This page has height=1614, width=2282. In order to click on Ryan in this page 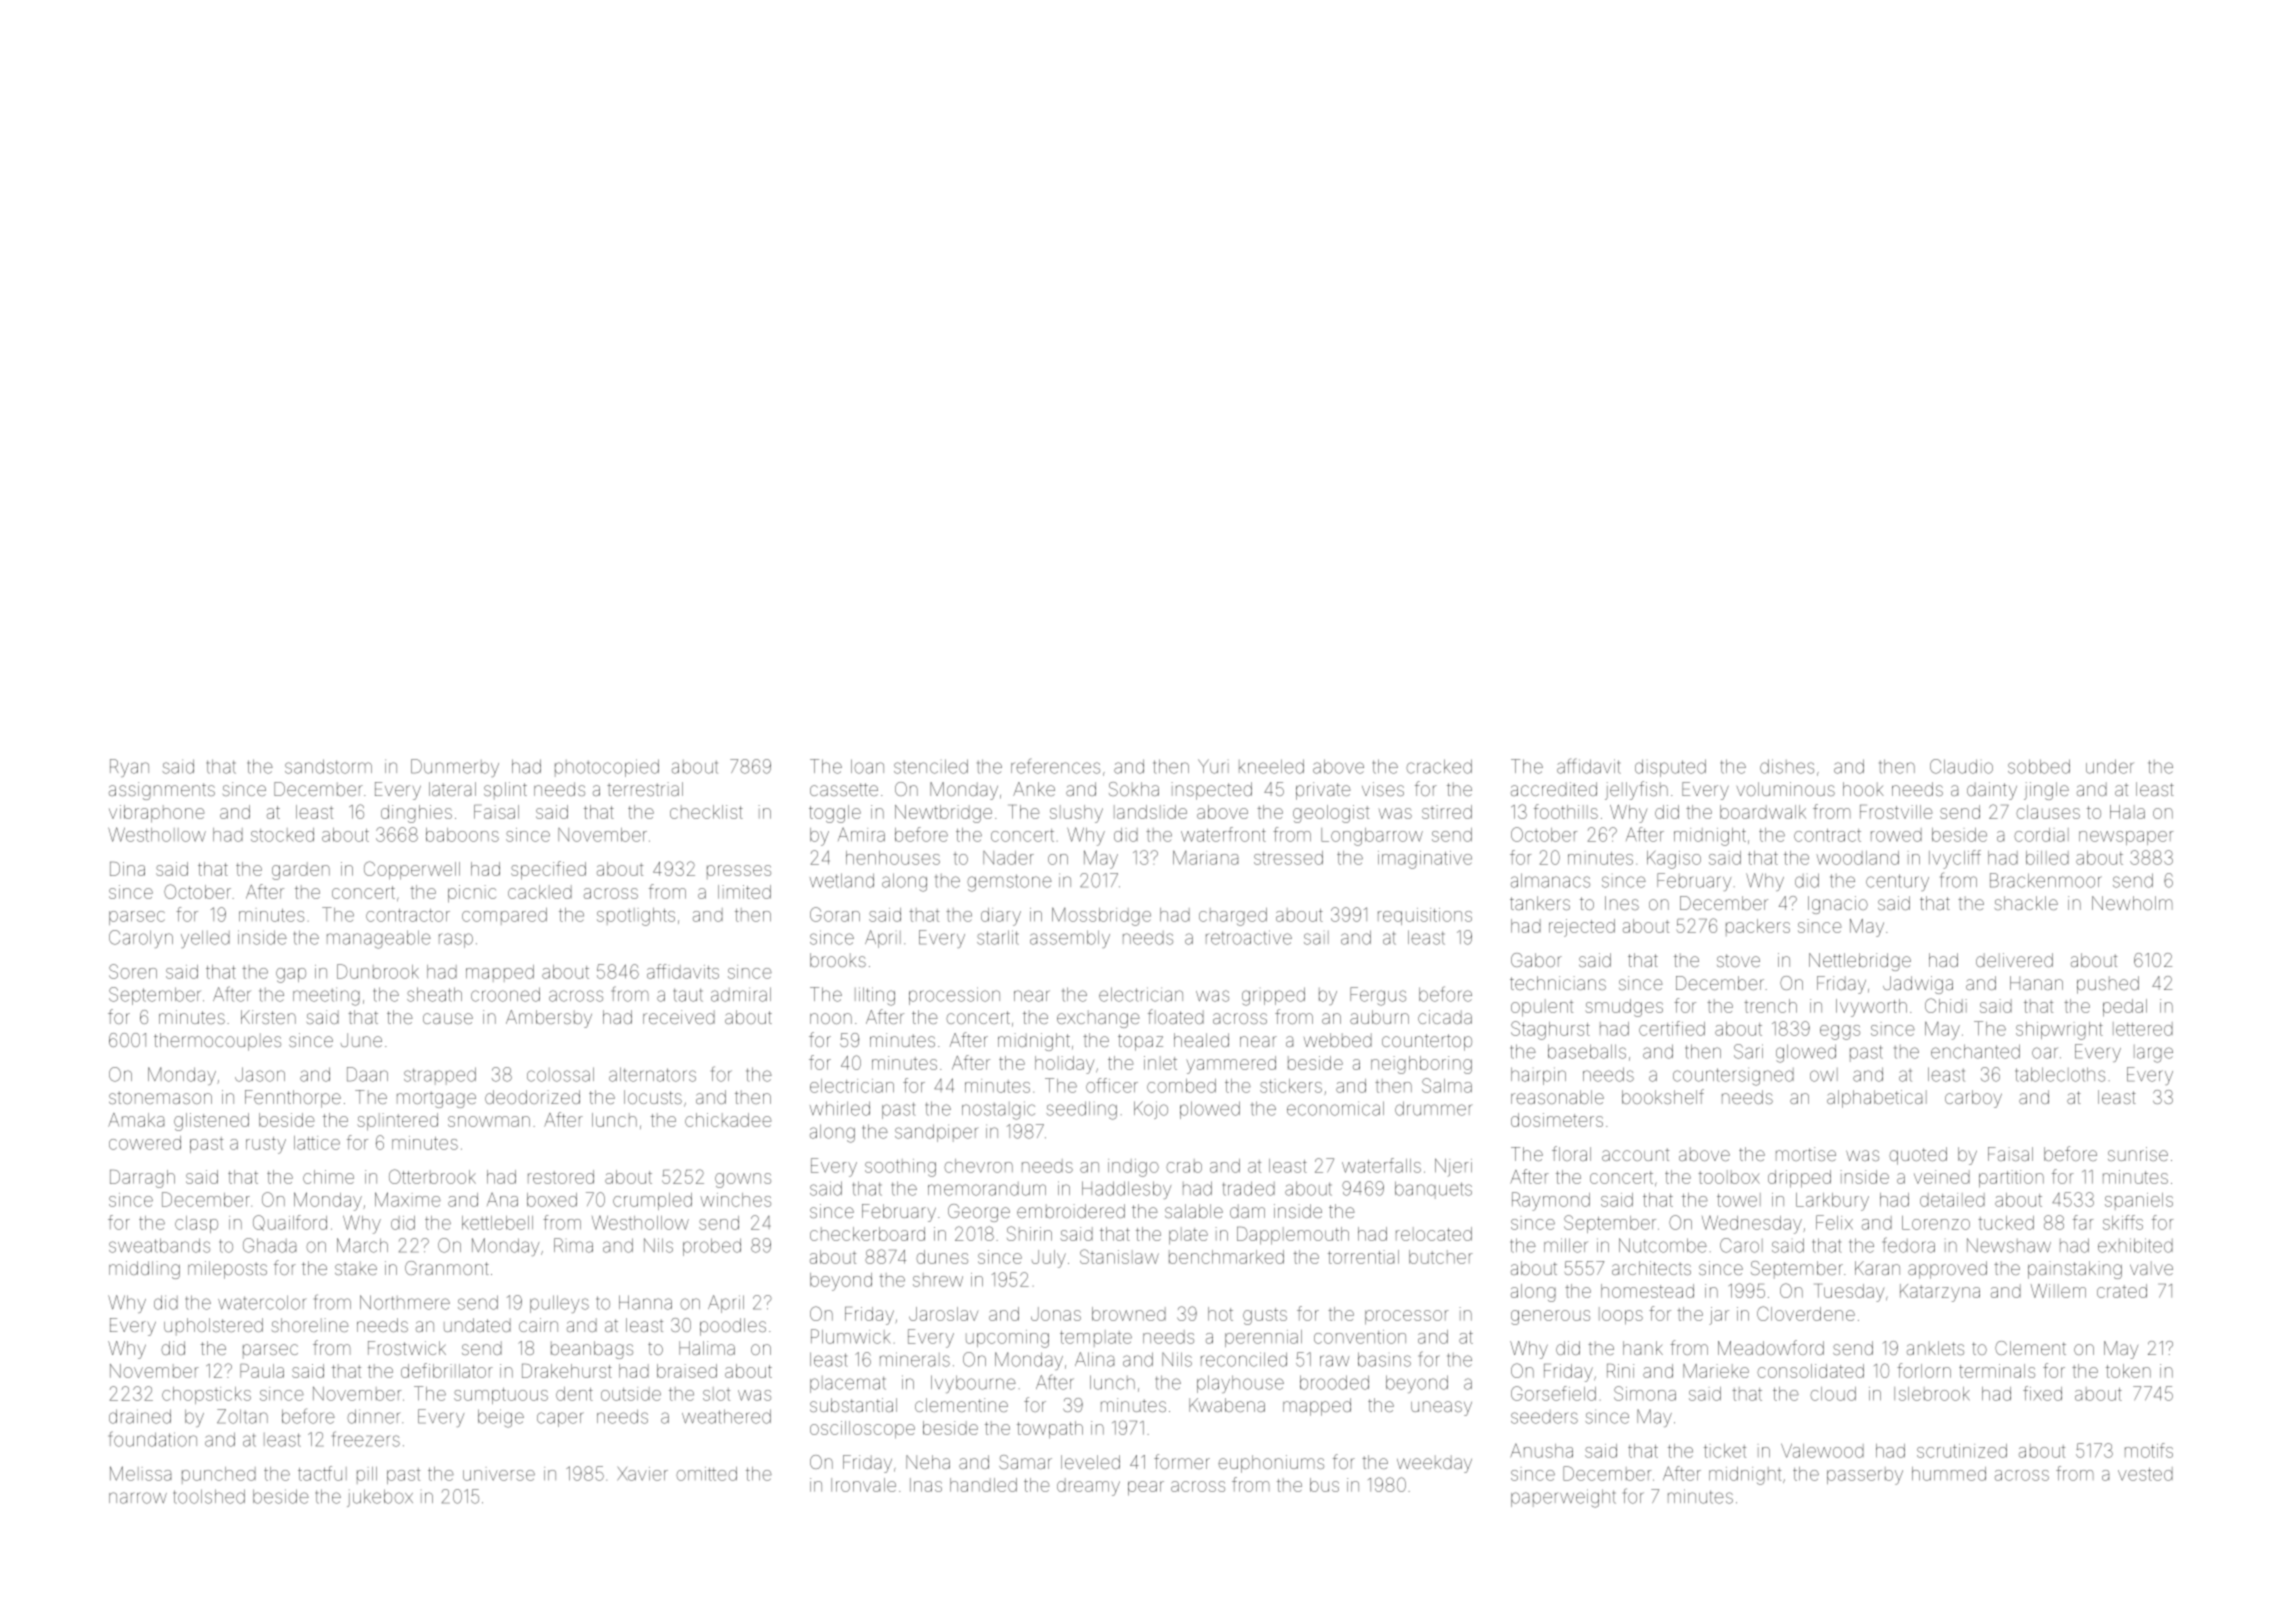, I will do `click(129, 768)`.
